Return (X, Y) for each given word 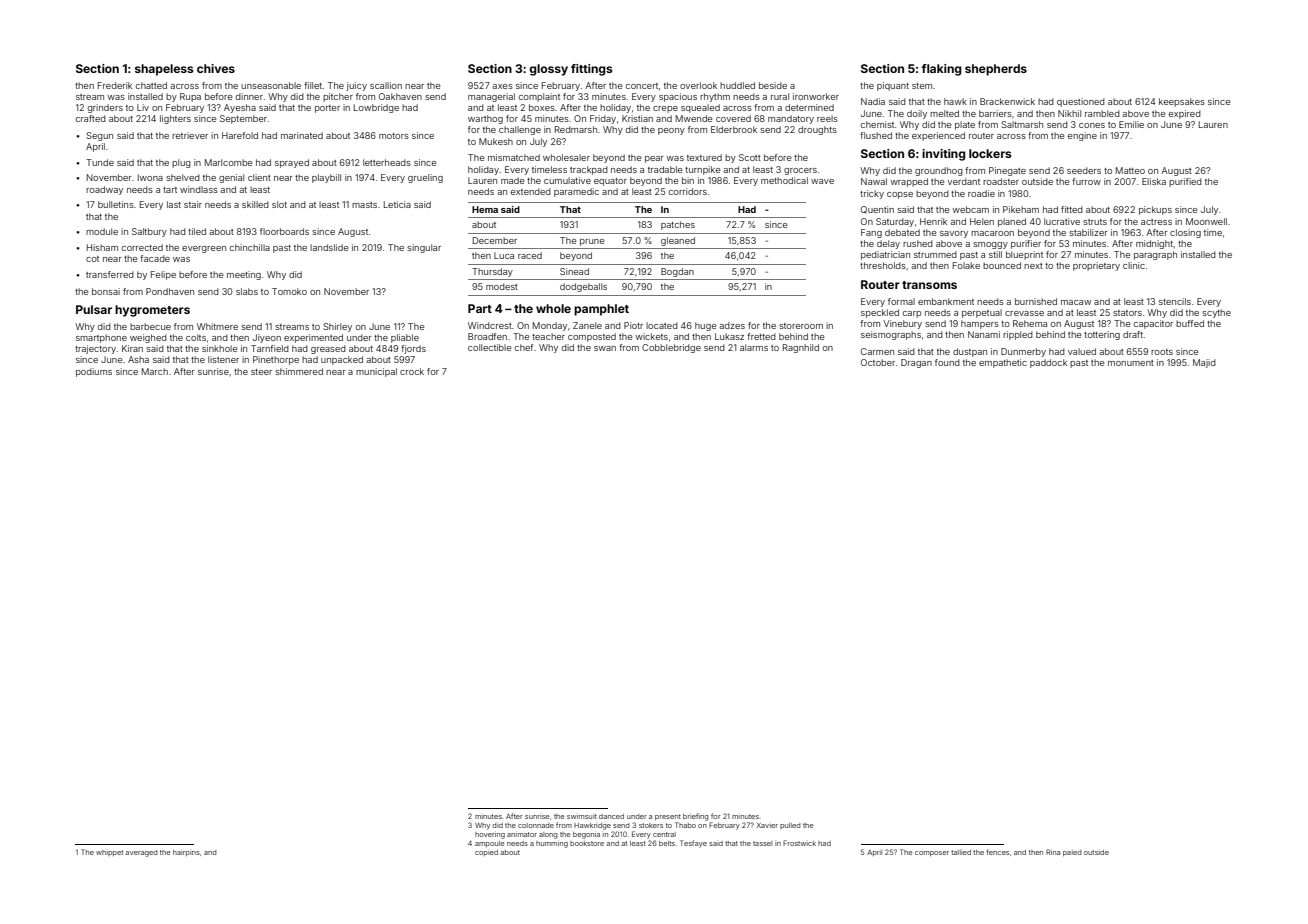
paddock (1048, 363)
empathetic (1003, 363)
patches (678, 225)
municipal (376, 372)
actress (1156, 222)
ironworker (816, 96)
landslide (329, 247)
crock (412, 371)
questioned (1081, 102)
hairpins (186, 853)
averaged (141, 853)
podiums (94, 372)
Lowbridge (376, 108)
